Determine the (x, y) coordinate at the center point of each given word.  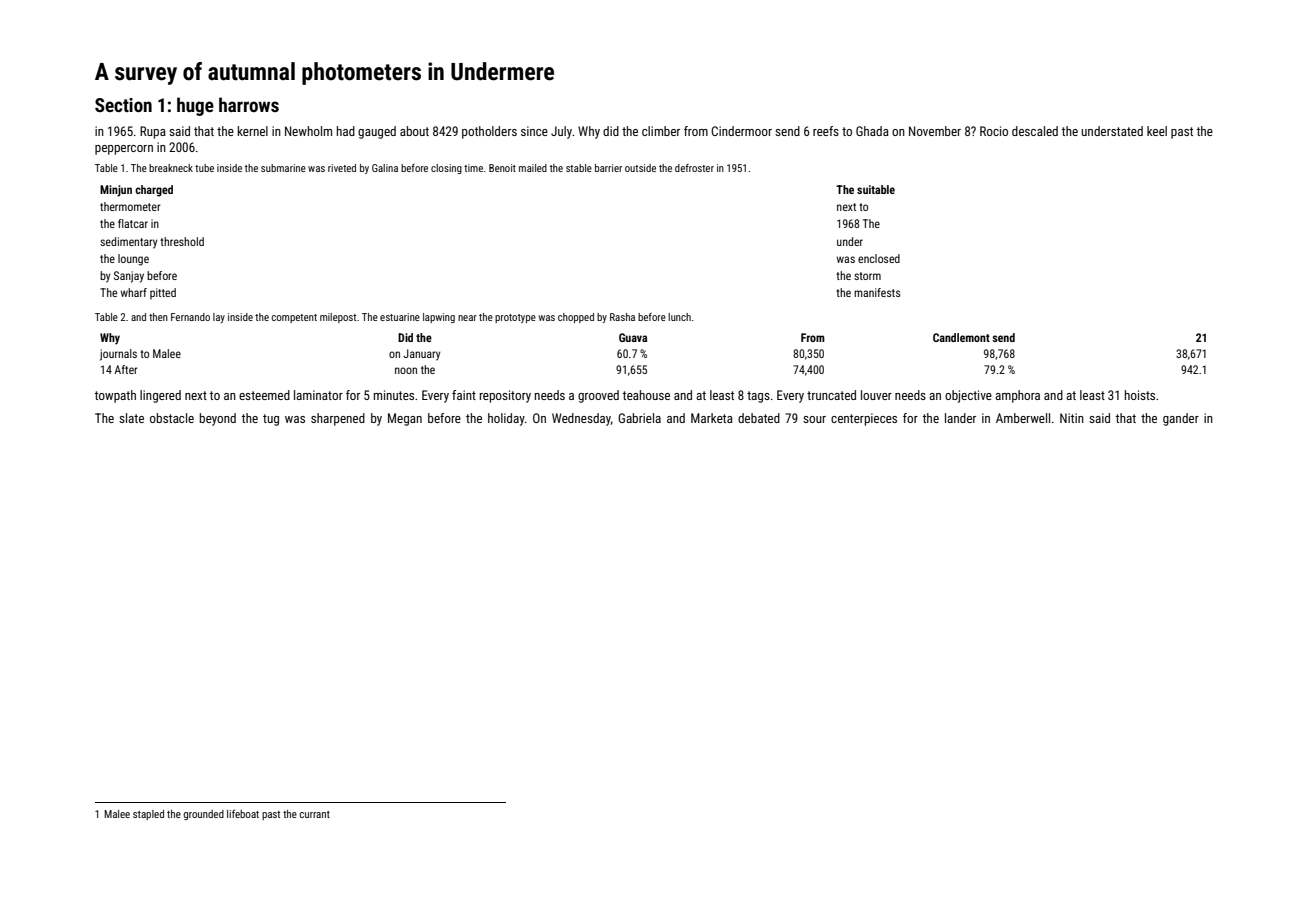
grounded (204, 815)
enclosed (879, 258)
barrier (608, 168)
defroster (694, 168)
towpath (115, 396)
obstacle (172, 418)
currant (315, 814)
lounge (133, 260)
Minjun (116, 191)
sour (814, 419)
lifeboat (243, 813)
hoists (1140, 395)
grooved (598, 396)
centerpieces (864, 419)
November (935, 131)
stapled (148, 815)
